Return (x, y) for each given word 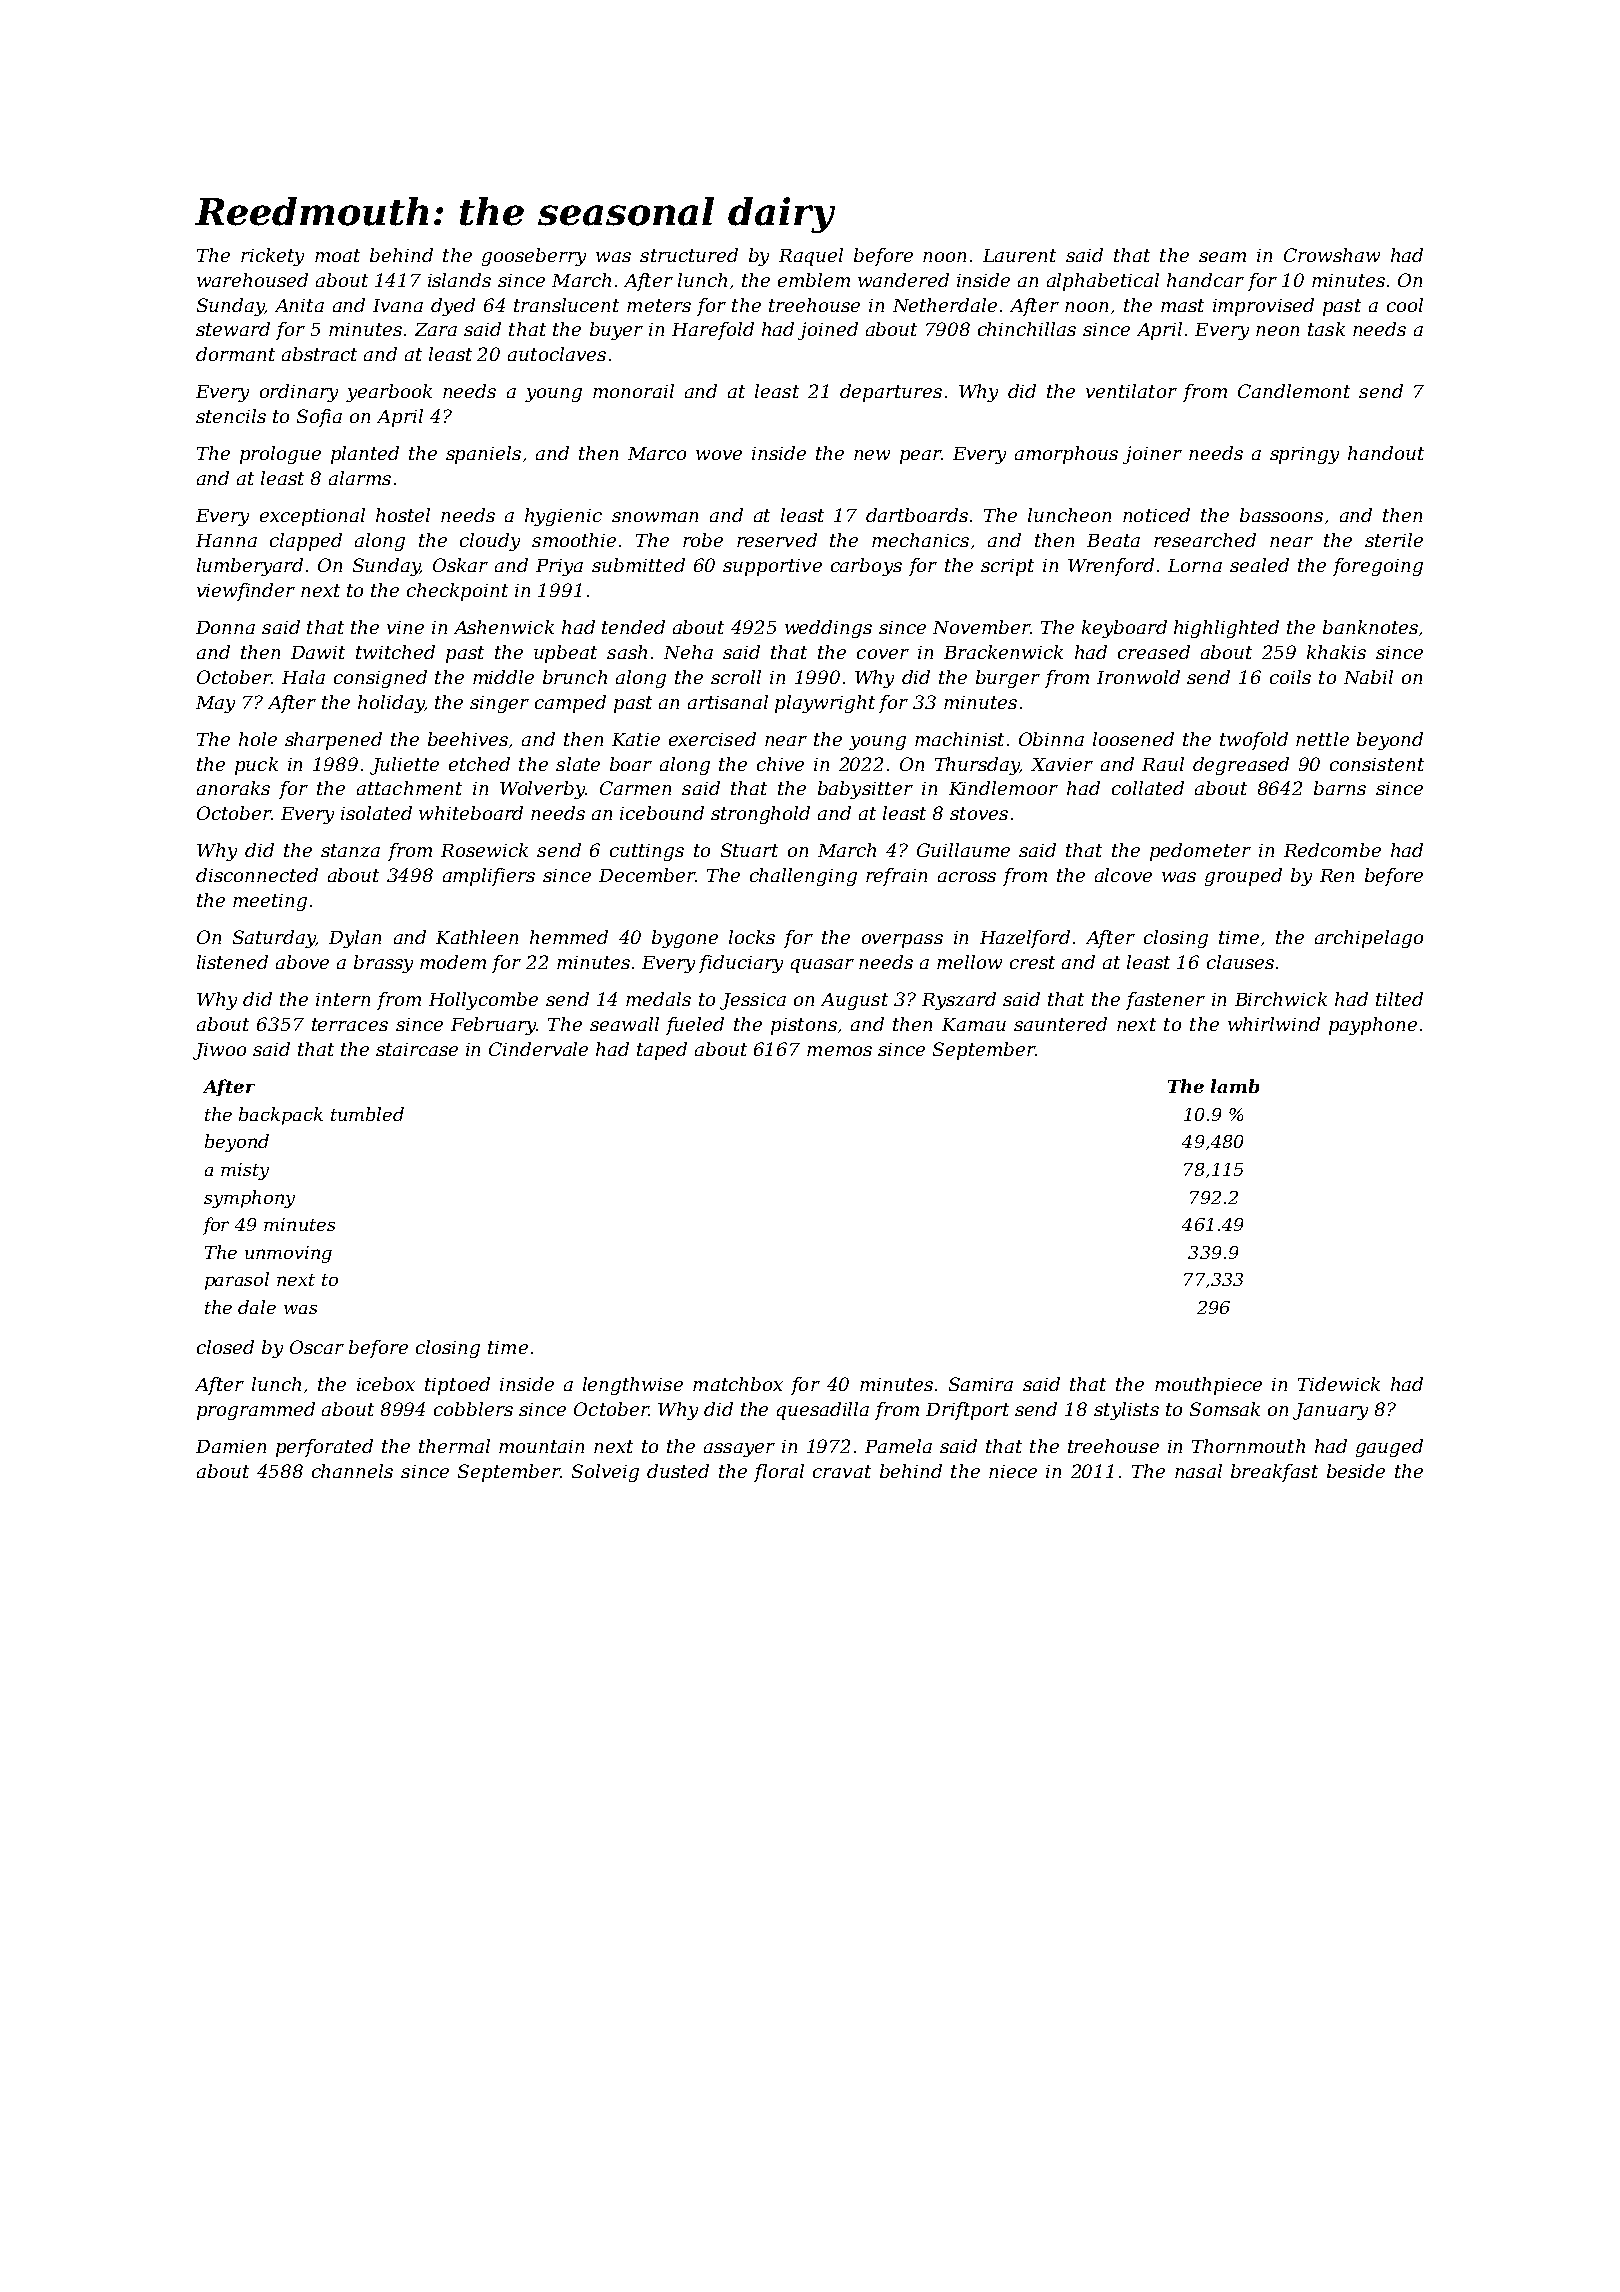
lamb (1235, 1086)
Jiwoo (219, 1051)
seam (1222, 257)
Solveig (605, 1473)
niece (1013, 1471)
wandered (903, 280)
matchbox (738, 1384)
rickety (272, 257)
